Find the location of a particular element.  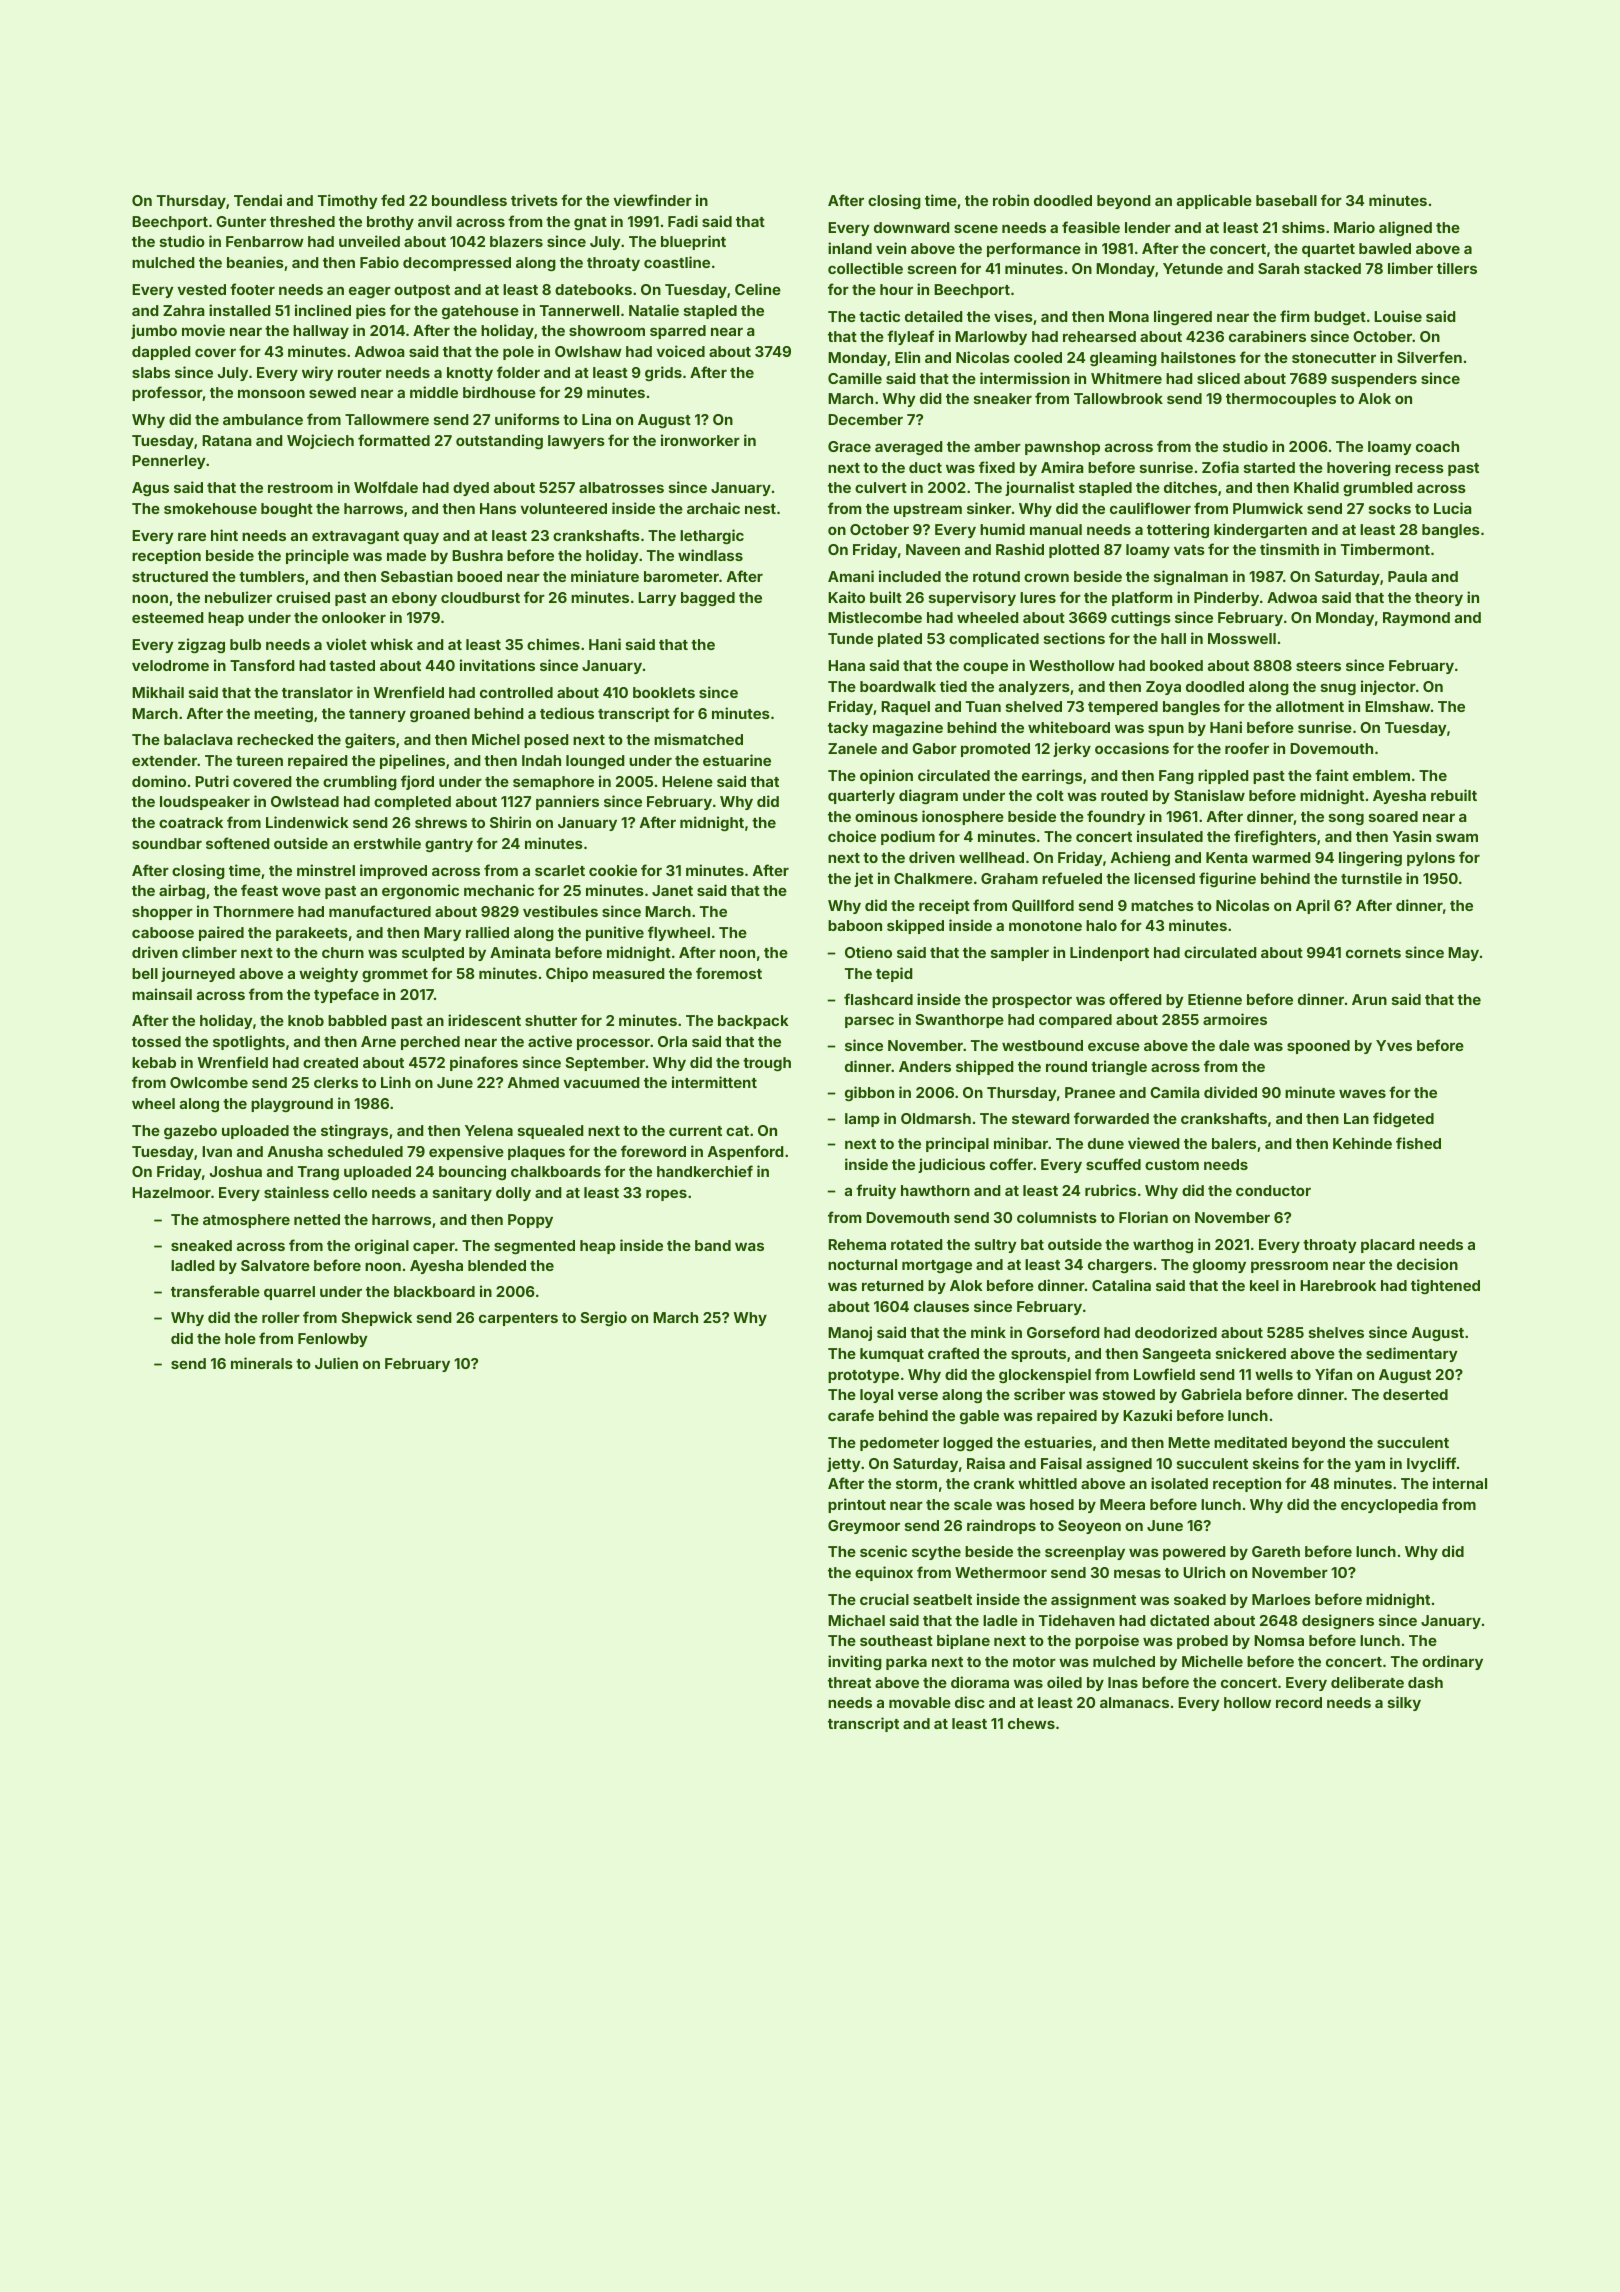

deodorized is located at coordinates (1176, 1332).
